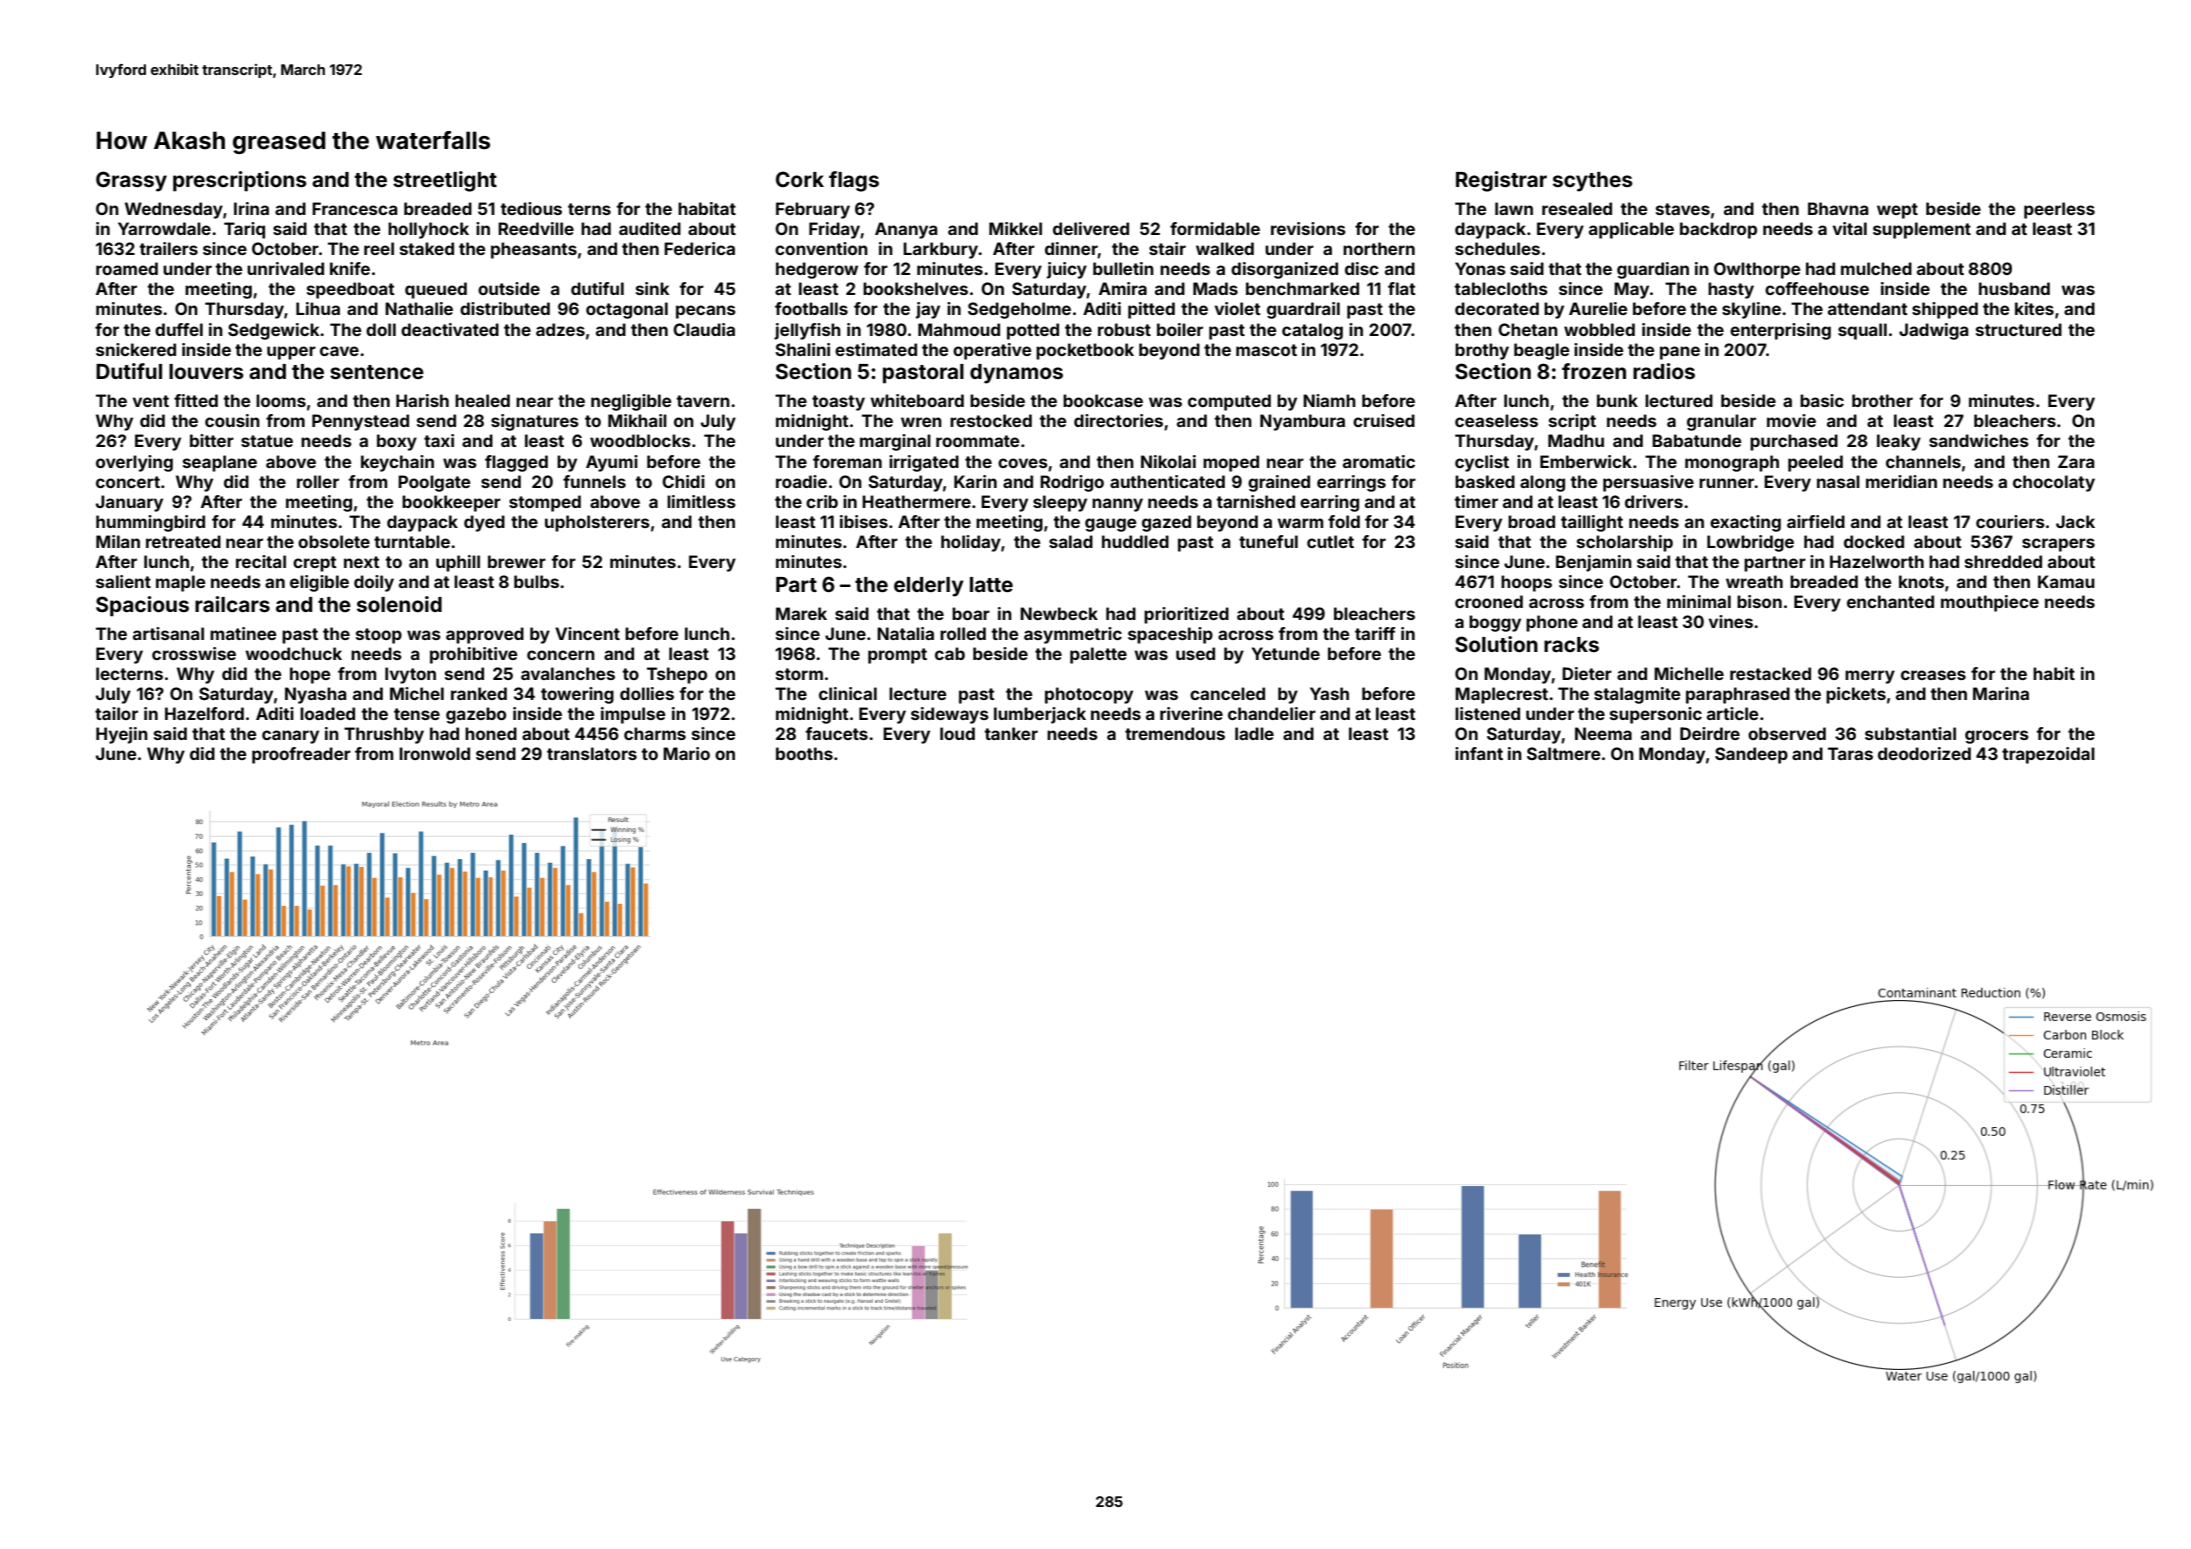  What do you see at coordinates (1135, 541) in the screenshot?
I see `huddled` at bounding box center [1135, 541].
